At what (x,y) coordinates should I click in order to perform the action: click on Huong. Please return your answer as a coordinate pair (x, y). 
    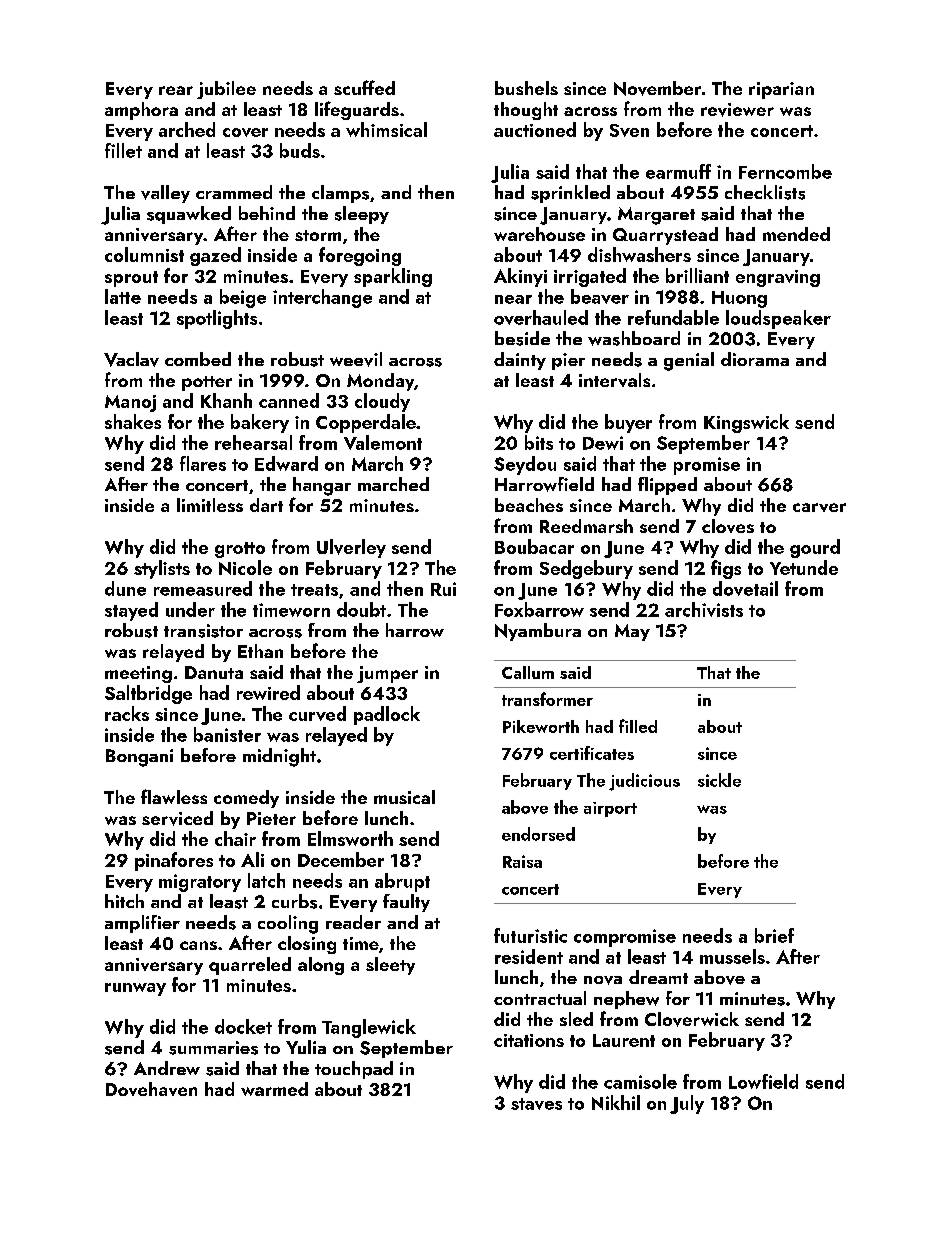
    Looking at the image, I should click on (739, 299).
